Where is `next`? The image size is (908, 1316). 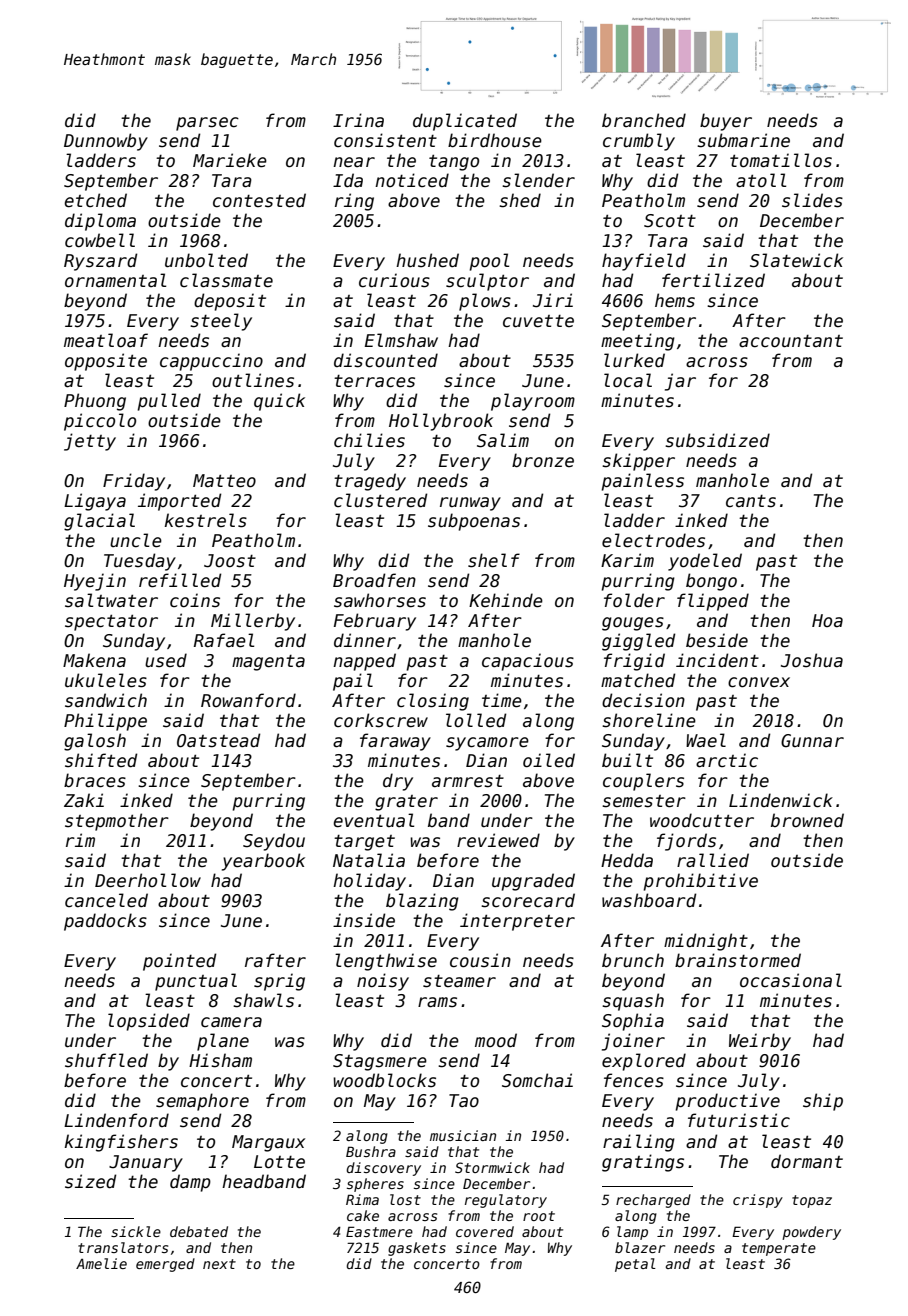
next is located at coordinates (219, 1264).
